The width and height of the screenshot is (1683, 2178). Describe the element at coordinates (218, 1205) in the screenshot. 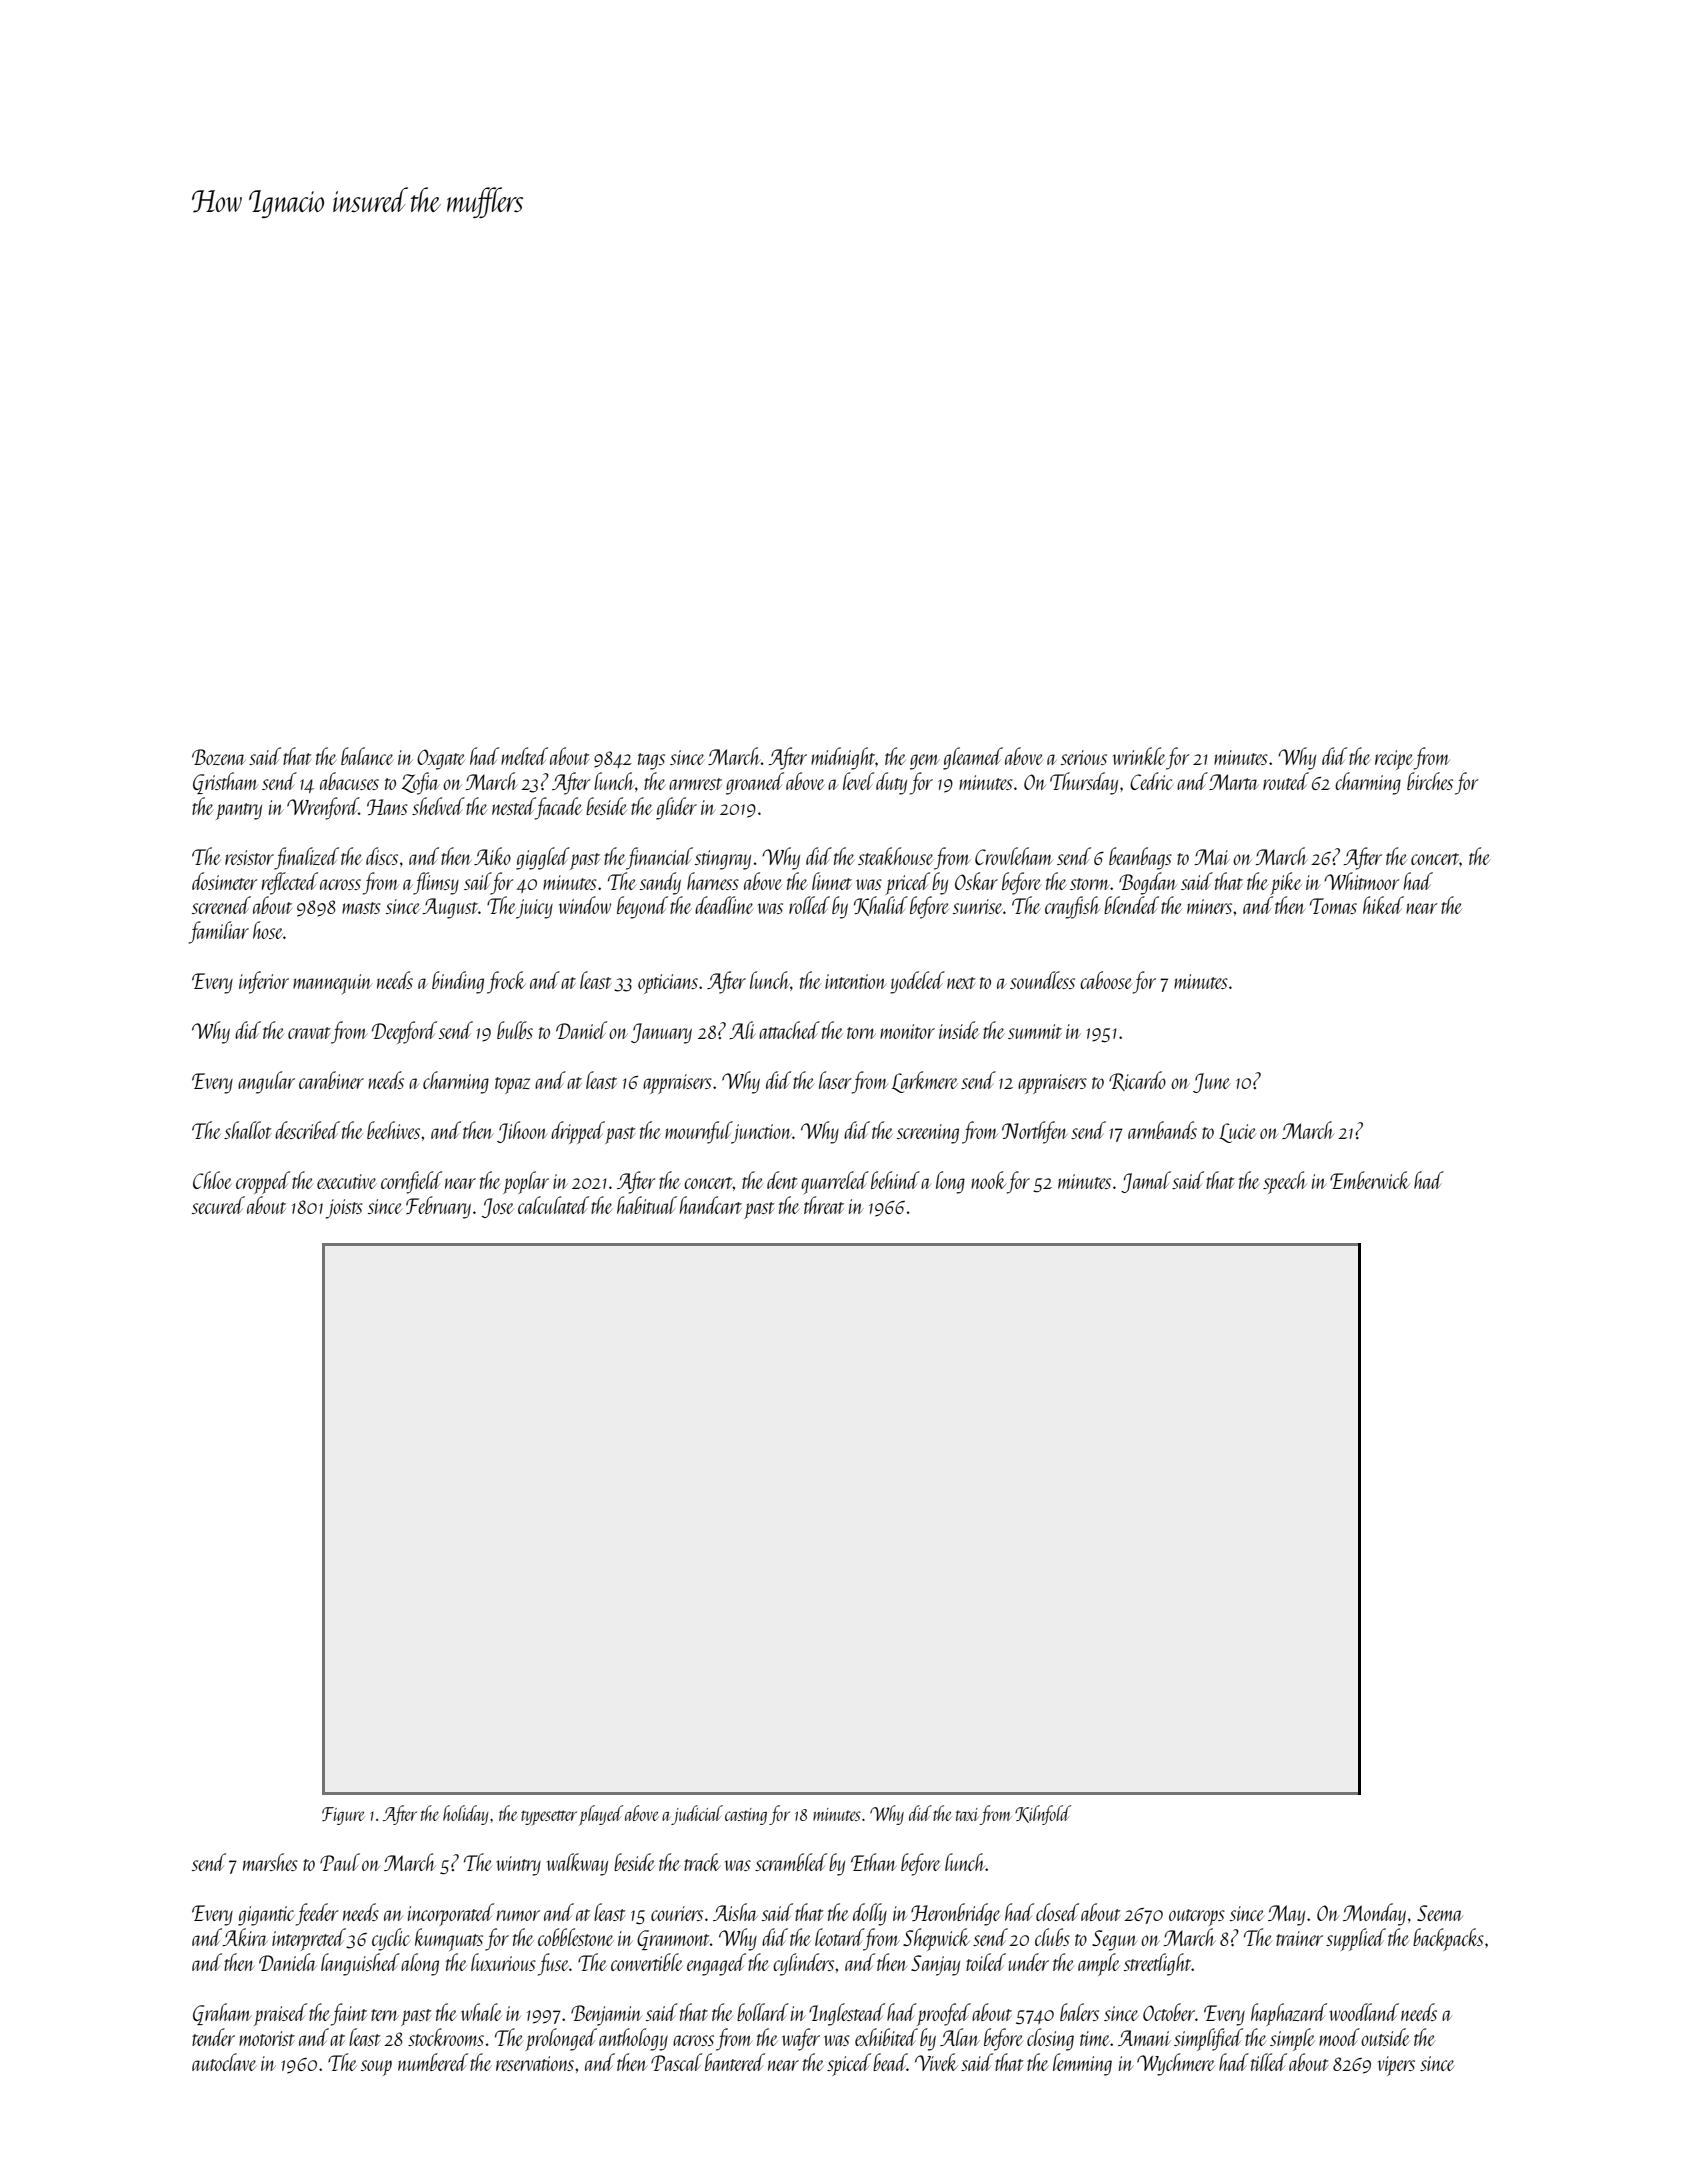

I see `secured` at that location.
